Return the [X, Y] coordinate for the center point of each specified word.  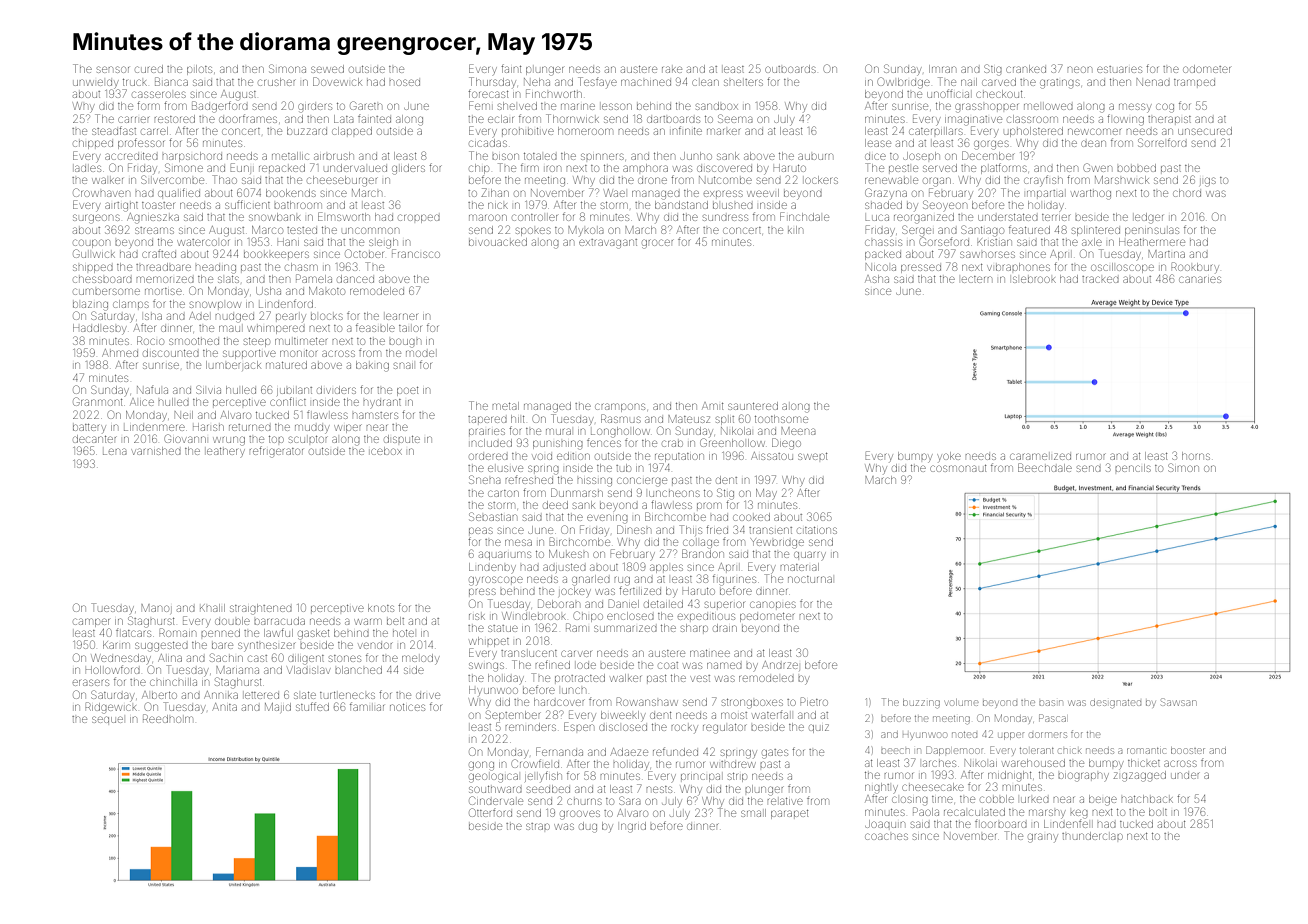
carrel [154, 131]
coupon [91, 243]
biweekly [623, 716]
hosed [405, 82]
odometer [1207, 69]
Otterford [490, 812]
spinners [602, 156]
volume [962, 702]
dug [588, 827]
